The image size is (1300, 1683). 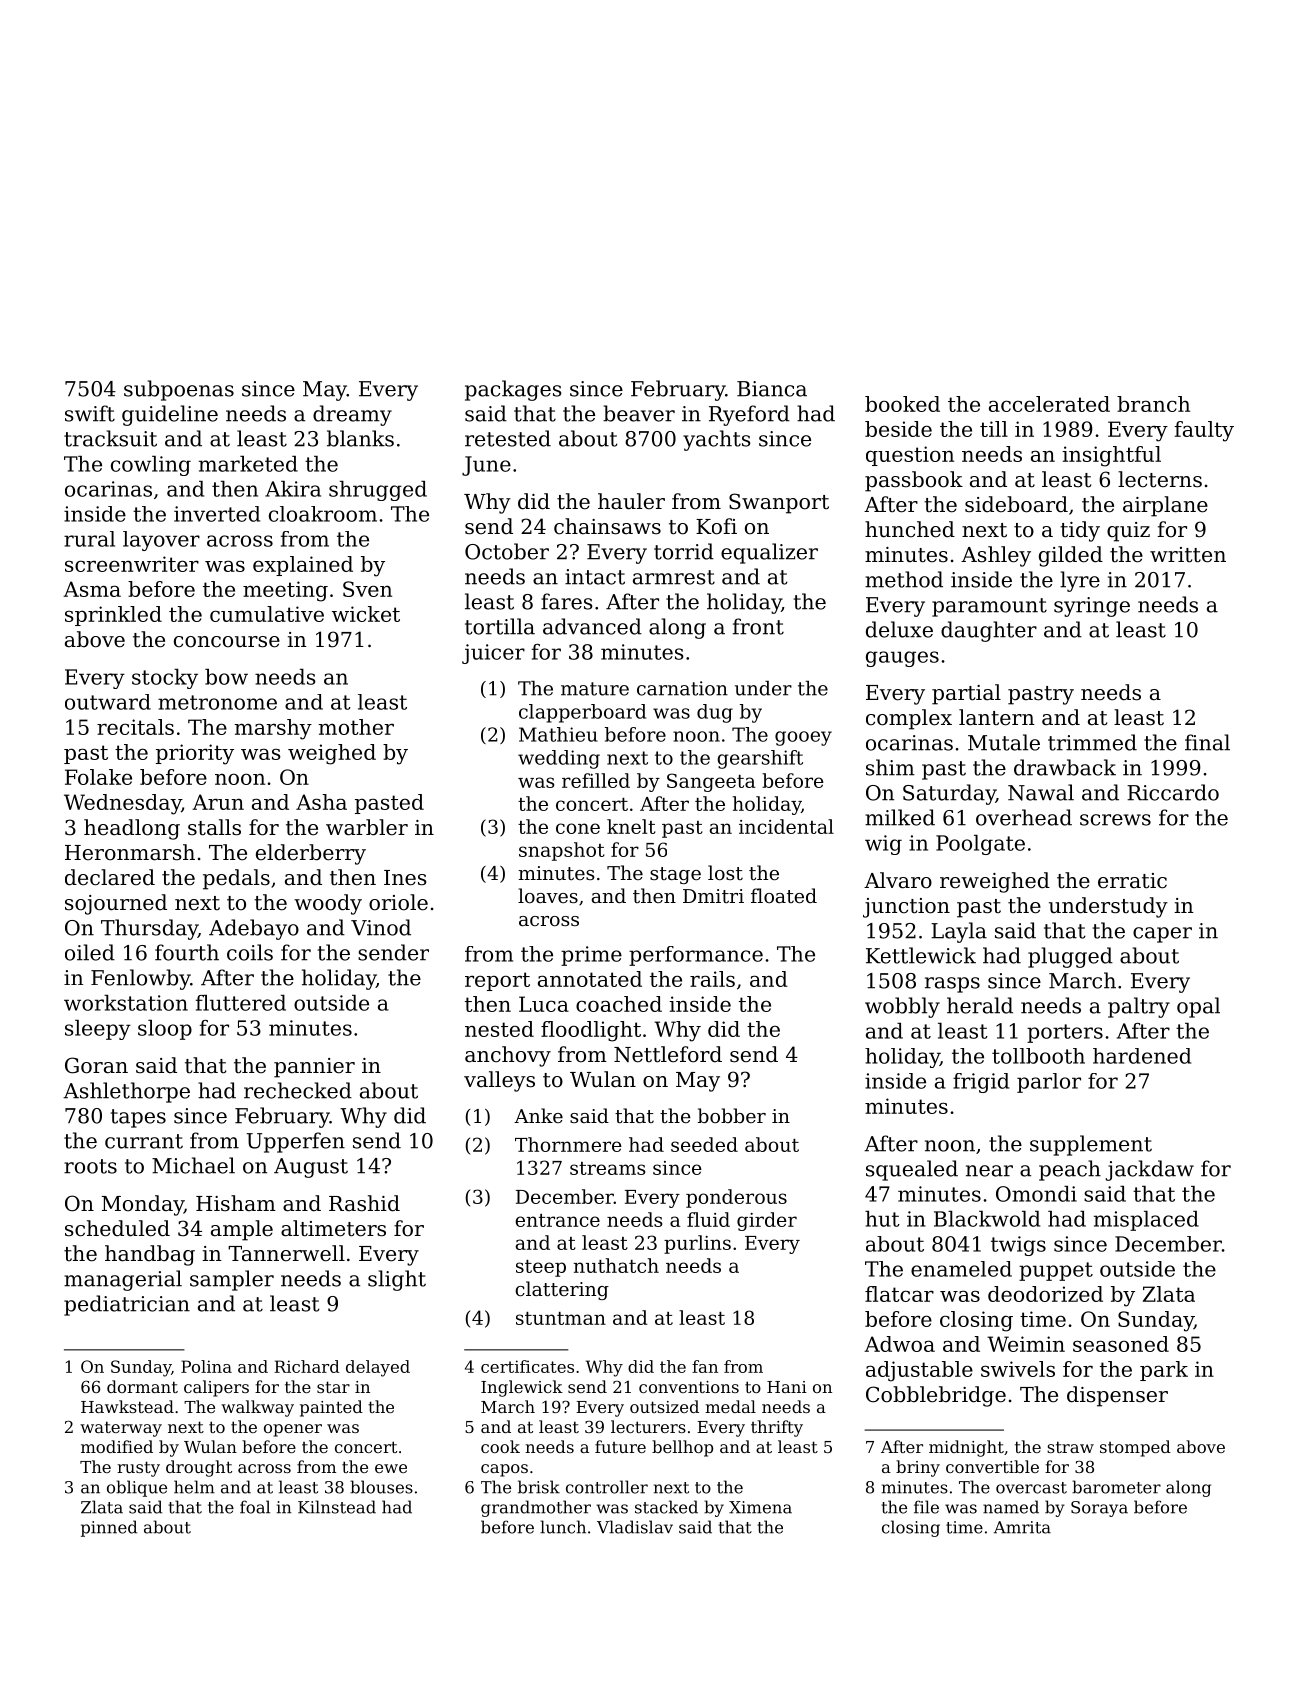 What do you see at coordinates (1162, 935) in the page?
I see `caper` at bounding box center [1162, 935].
